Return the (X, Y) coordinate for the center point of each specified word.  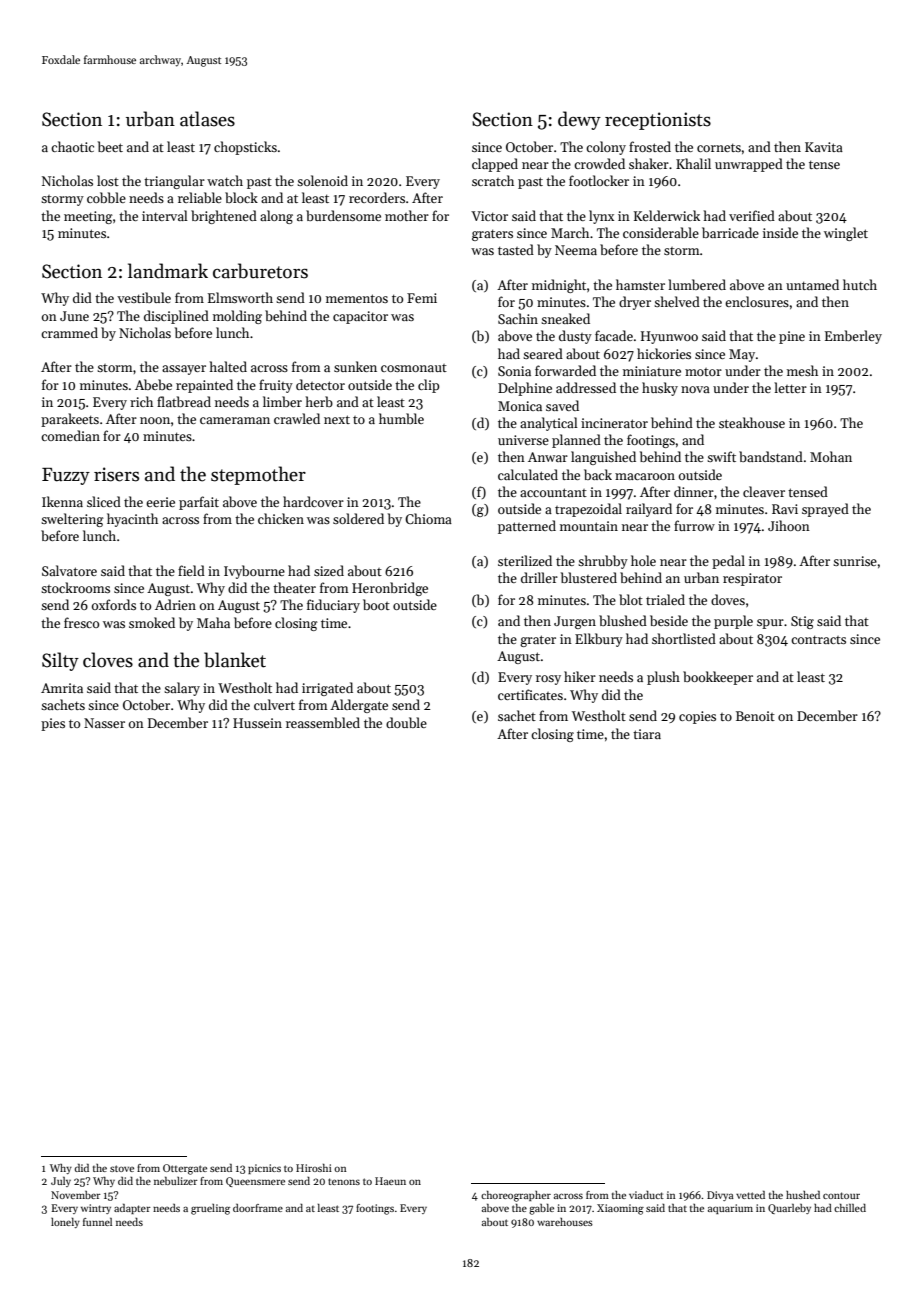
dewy (579, 120)
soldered (358, 518)
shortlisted (684, 638)
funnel (97, 1222)
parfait (199, 503)
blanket (235, 660)
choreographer (516, 1196)
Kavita (824, 147)
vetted (750, 1195)
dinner (694, 491)
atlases (207, 119)
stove (122, 1168)
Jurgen (575, 622)
